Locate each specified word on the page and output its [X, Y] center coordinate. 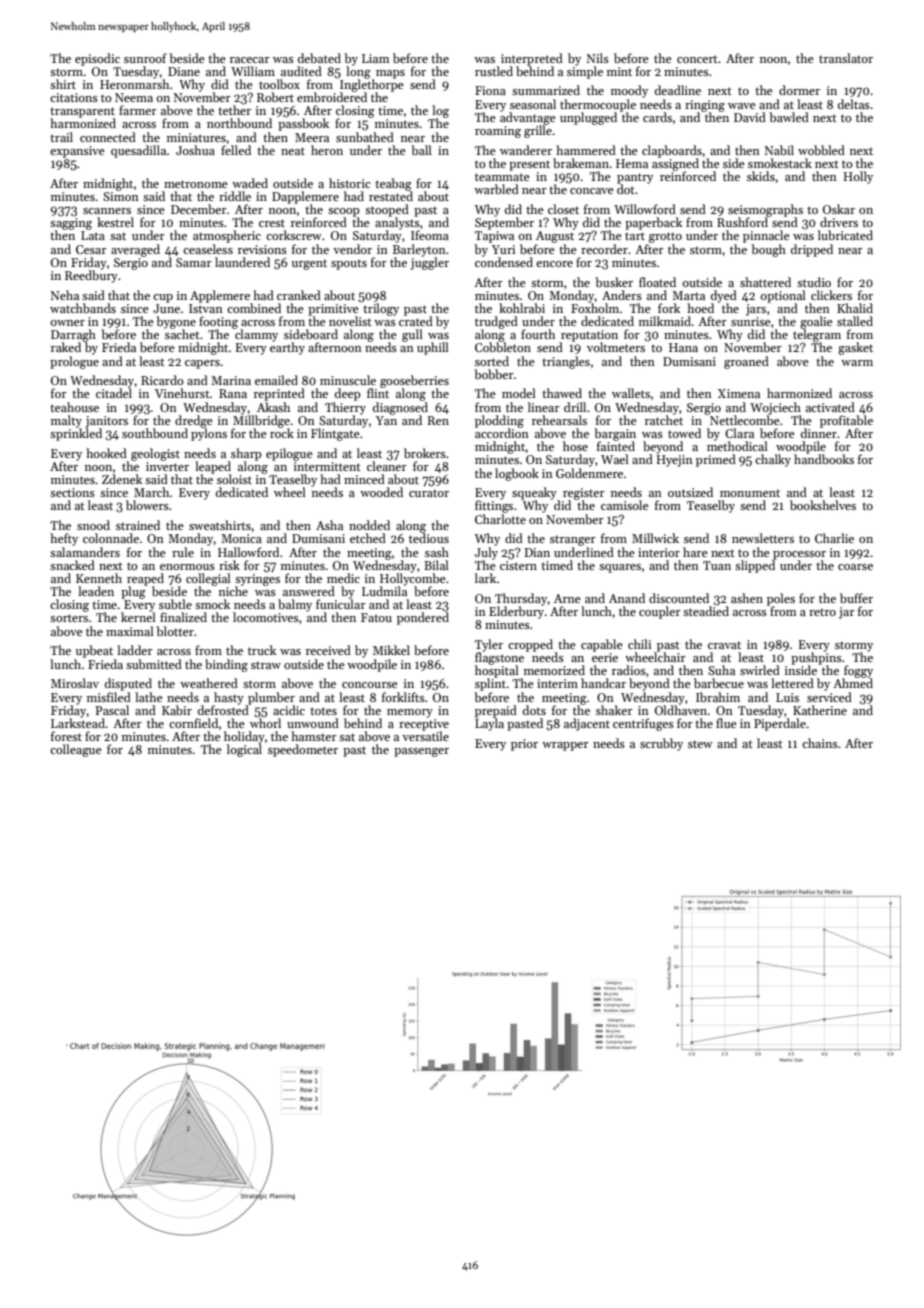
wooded [381, 492]
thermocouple [598, 105]
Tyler [489, 645]
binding [226, 665]
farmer [138, 110]
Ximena [739, 393]
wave [742, 106]
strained [138, 525]
